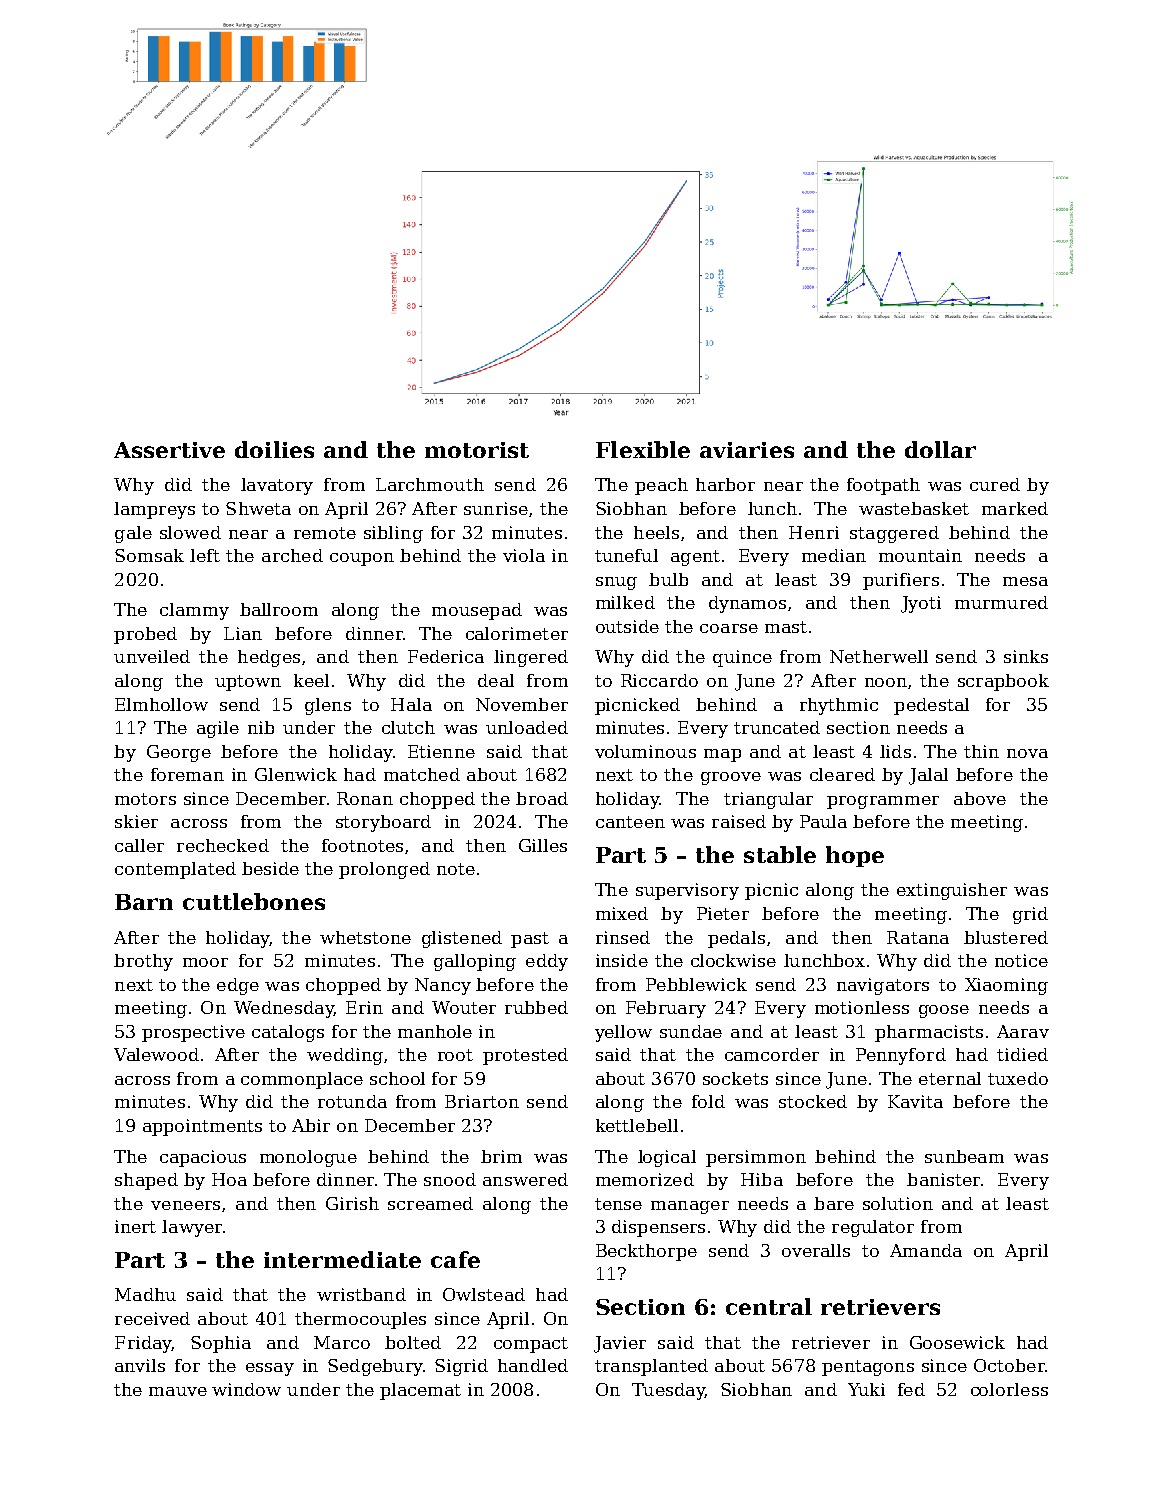 This image has height=1505, width=1163. I want to click on whetstone, so click(365, 937).
